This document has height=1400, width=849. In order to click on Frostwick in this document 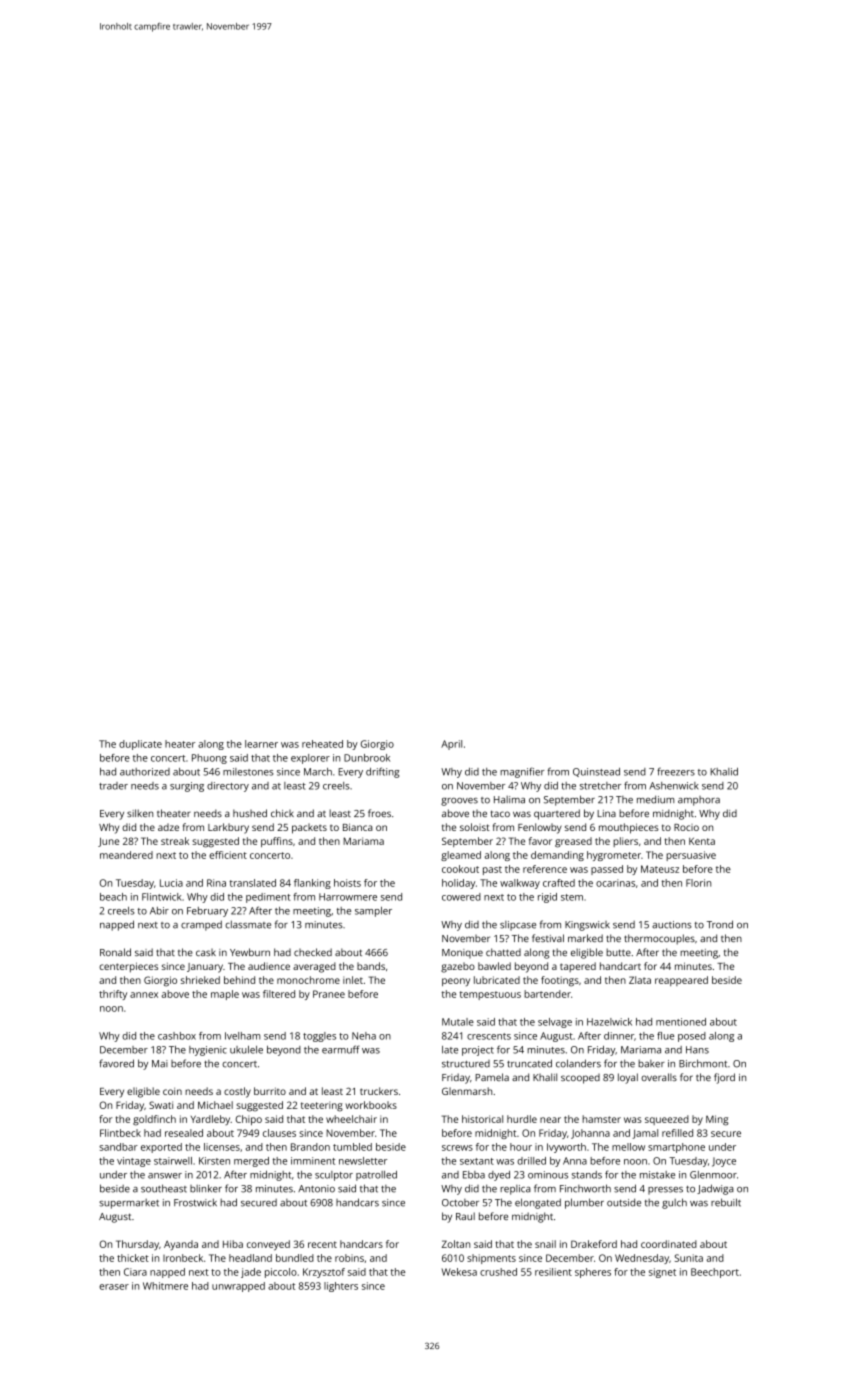, I will do `click(195, 1202)`.
